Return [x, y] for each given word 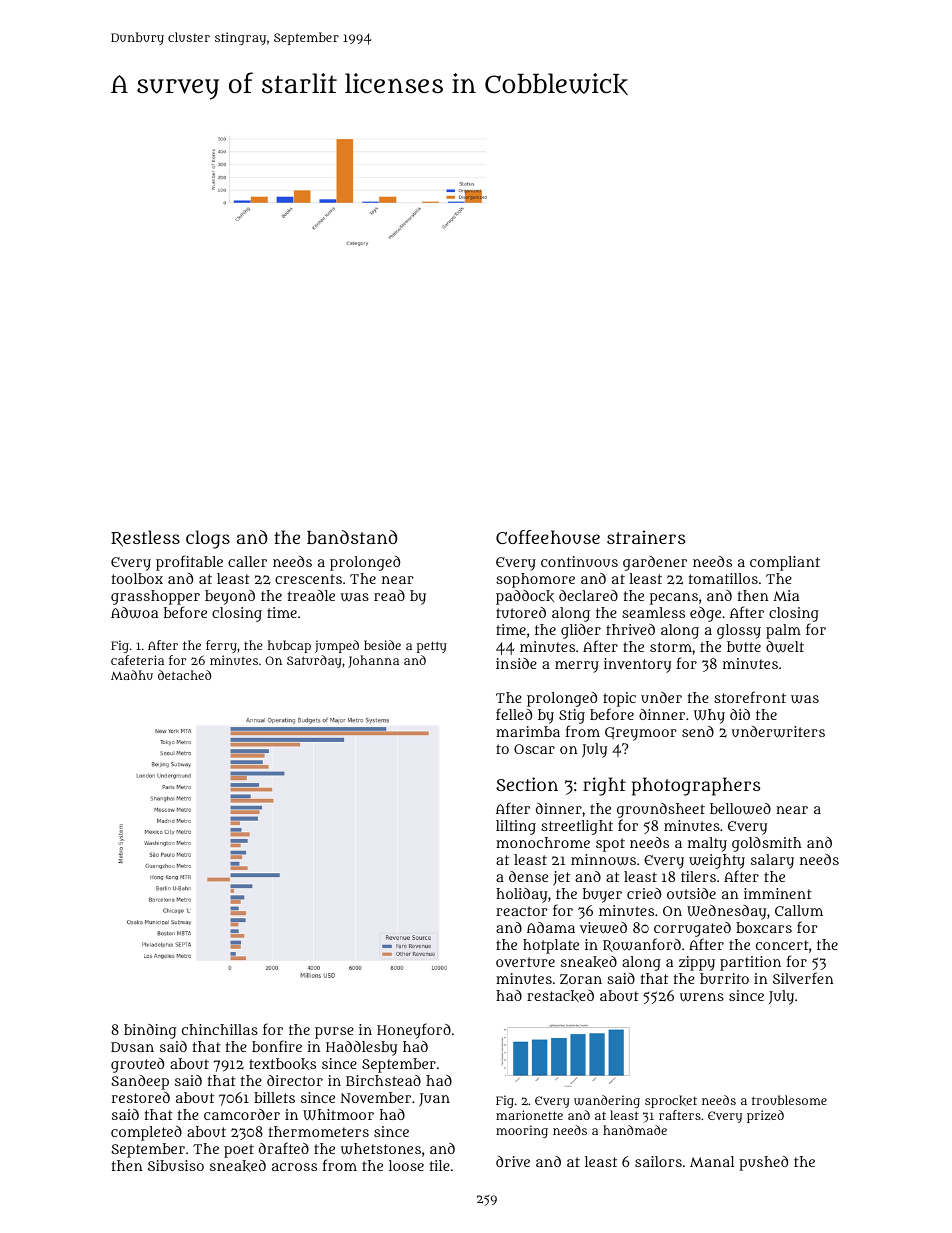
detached [184, 675]
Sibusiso [176, 1165]
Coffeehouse [548, 537]
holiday [521, 895]
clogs [208, 539]
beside [382, 645]
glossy [739, 631]
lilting [516, 827]
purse [334, 1033]
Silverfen [803, 978]
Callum [799, 910]
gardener [655, 563]
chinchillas [220, 1029]
